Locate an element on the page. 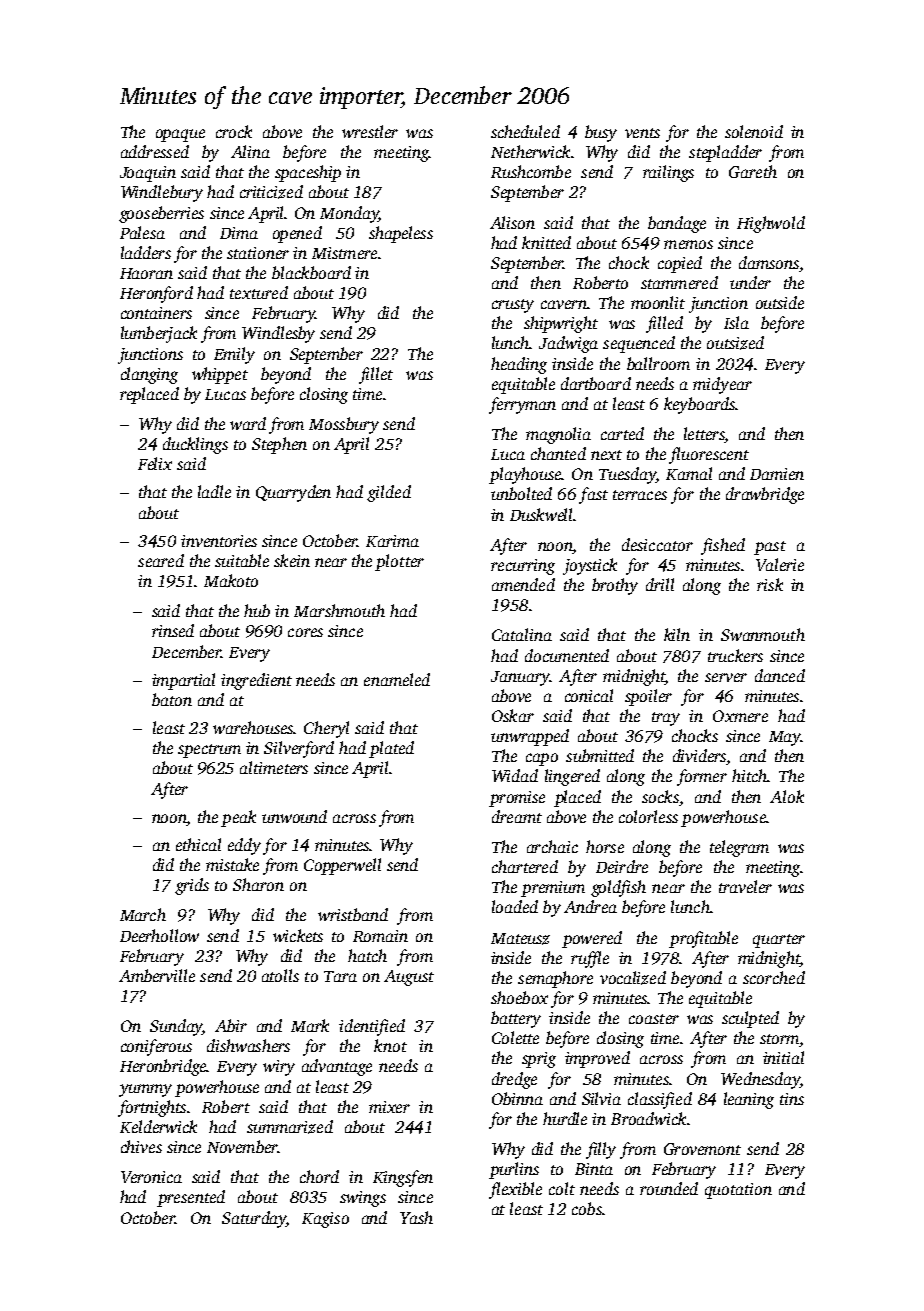 This document has height=1311, width=924. Kamal is located at coordinates (689, 473).
